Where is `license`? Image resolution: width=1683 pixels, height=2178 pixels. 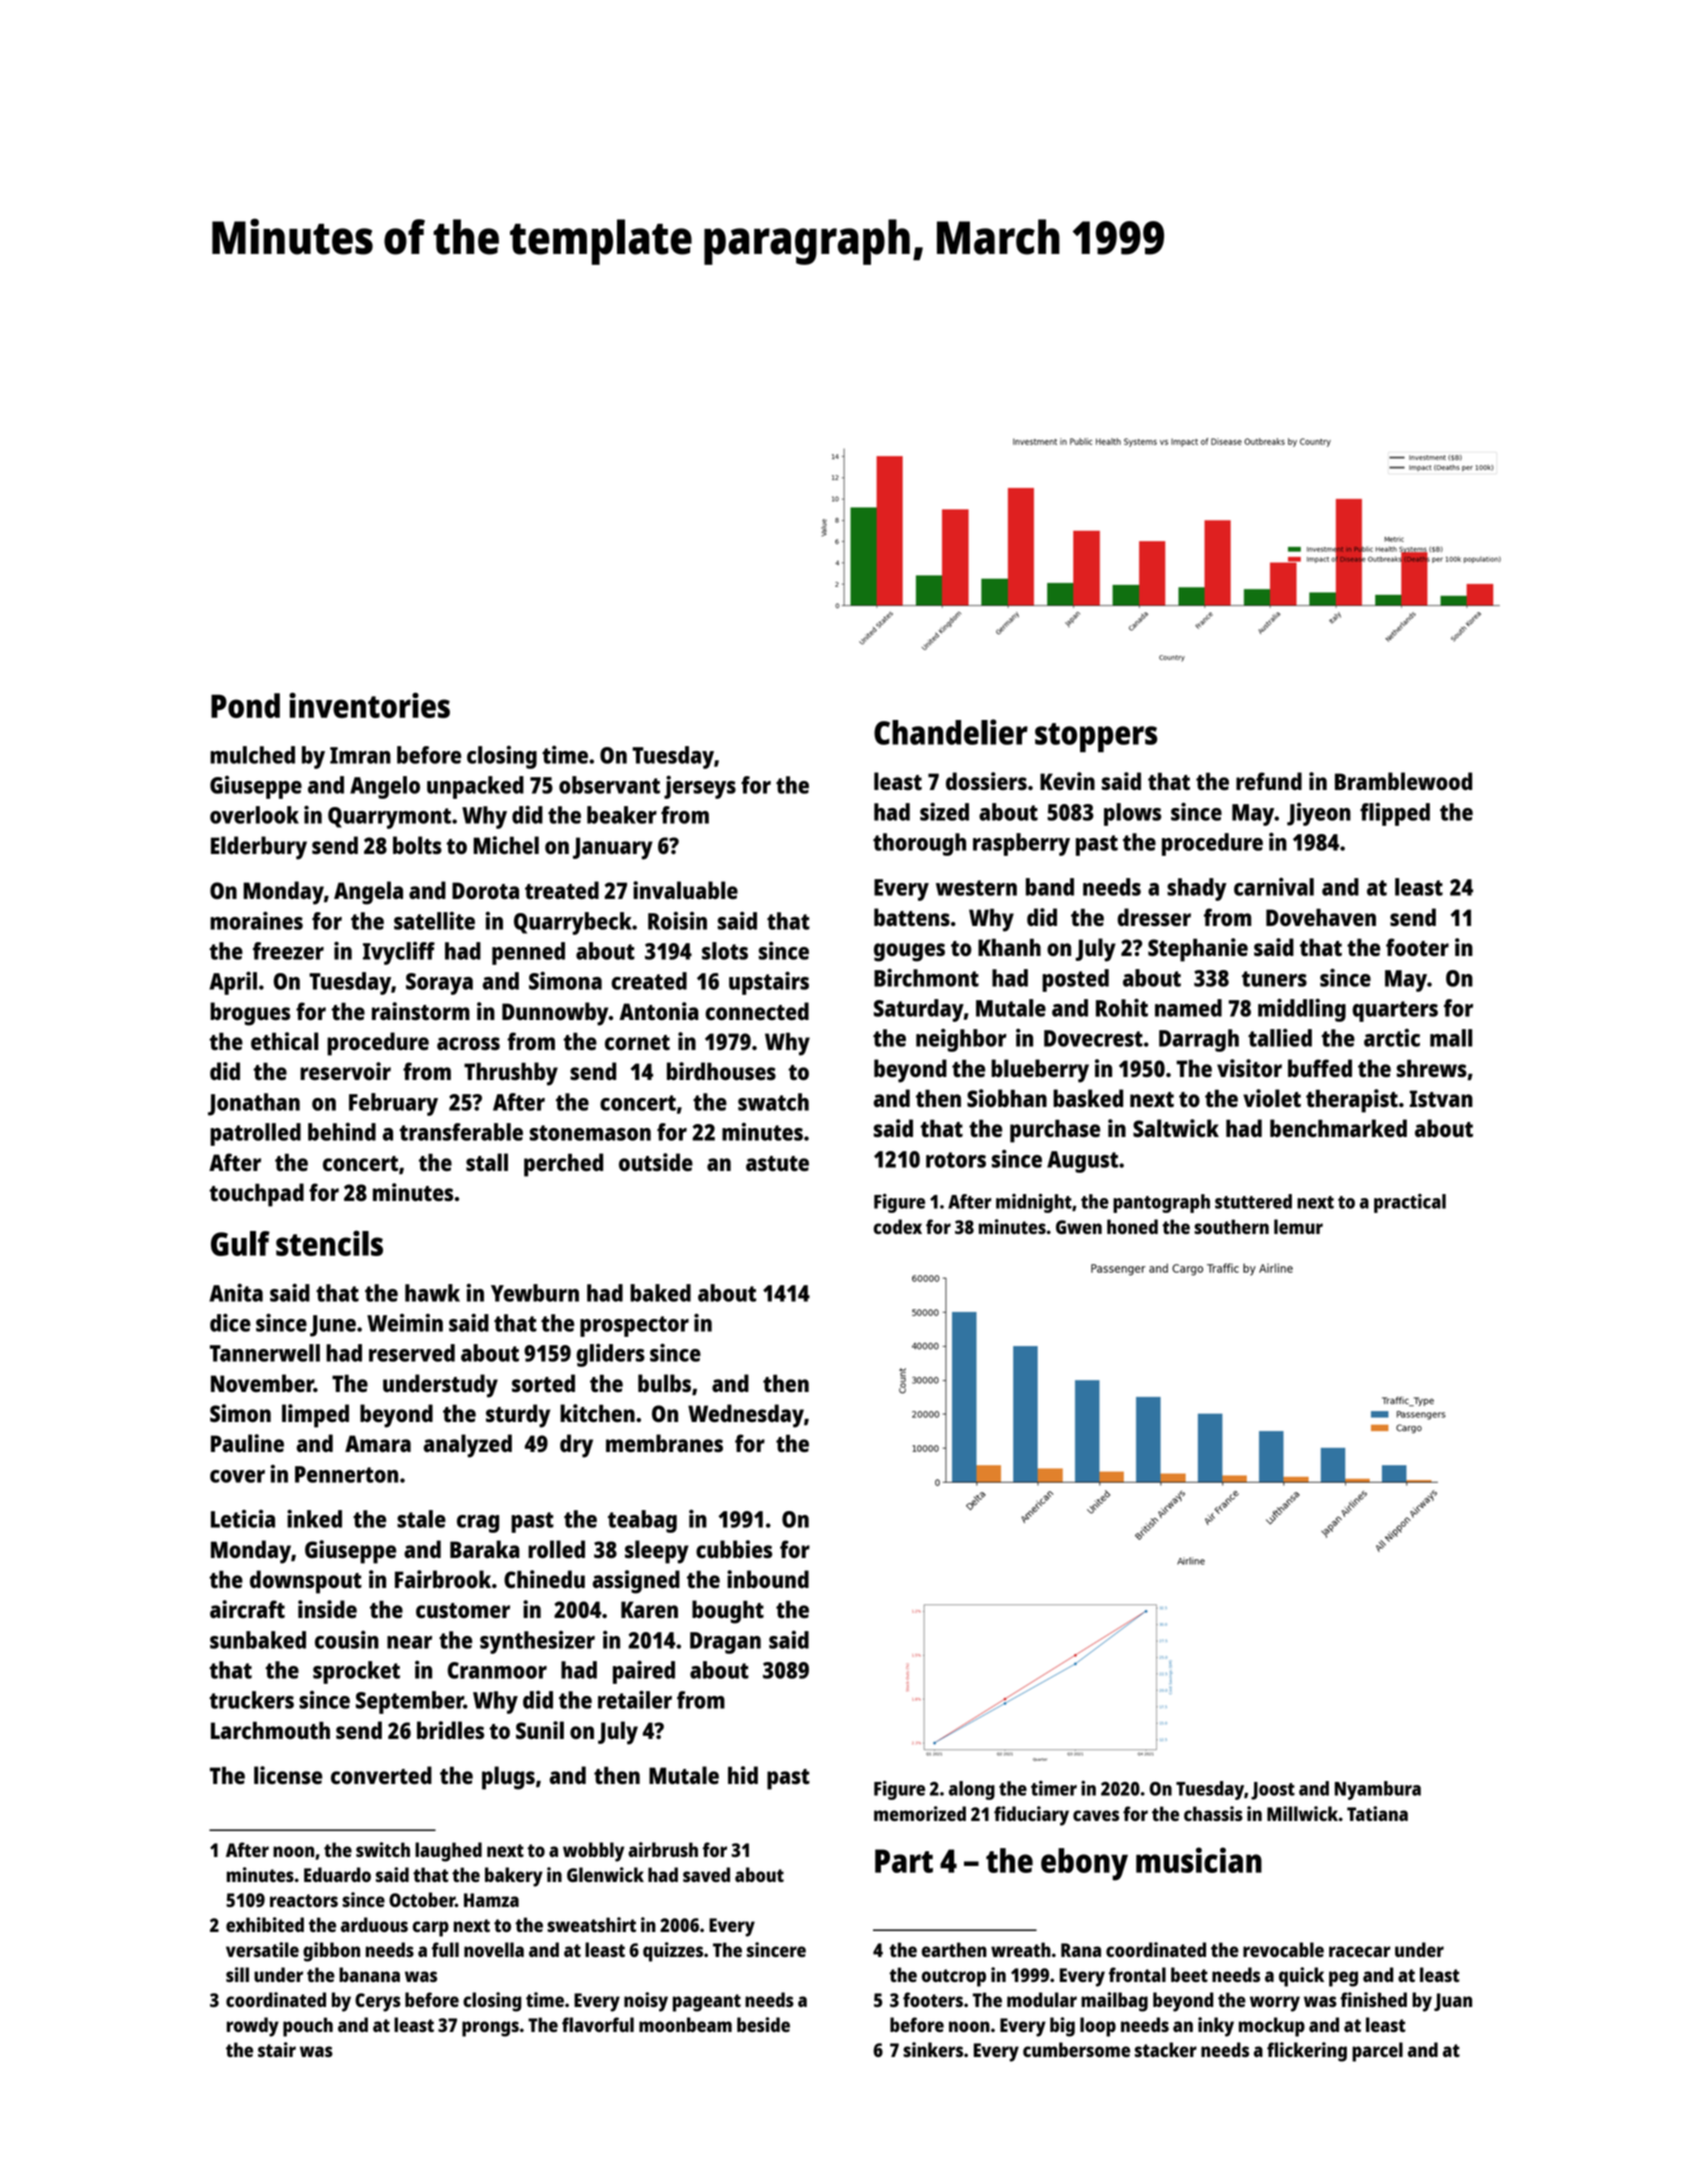 license is located at coordinates (288, 1775).
